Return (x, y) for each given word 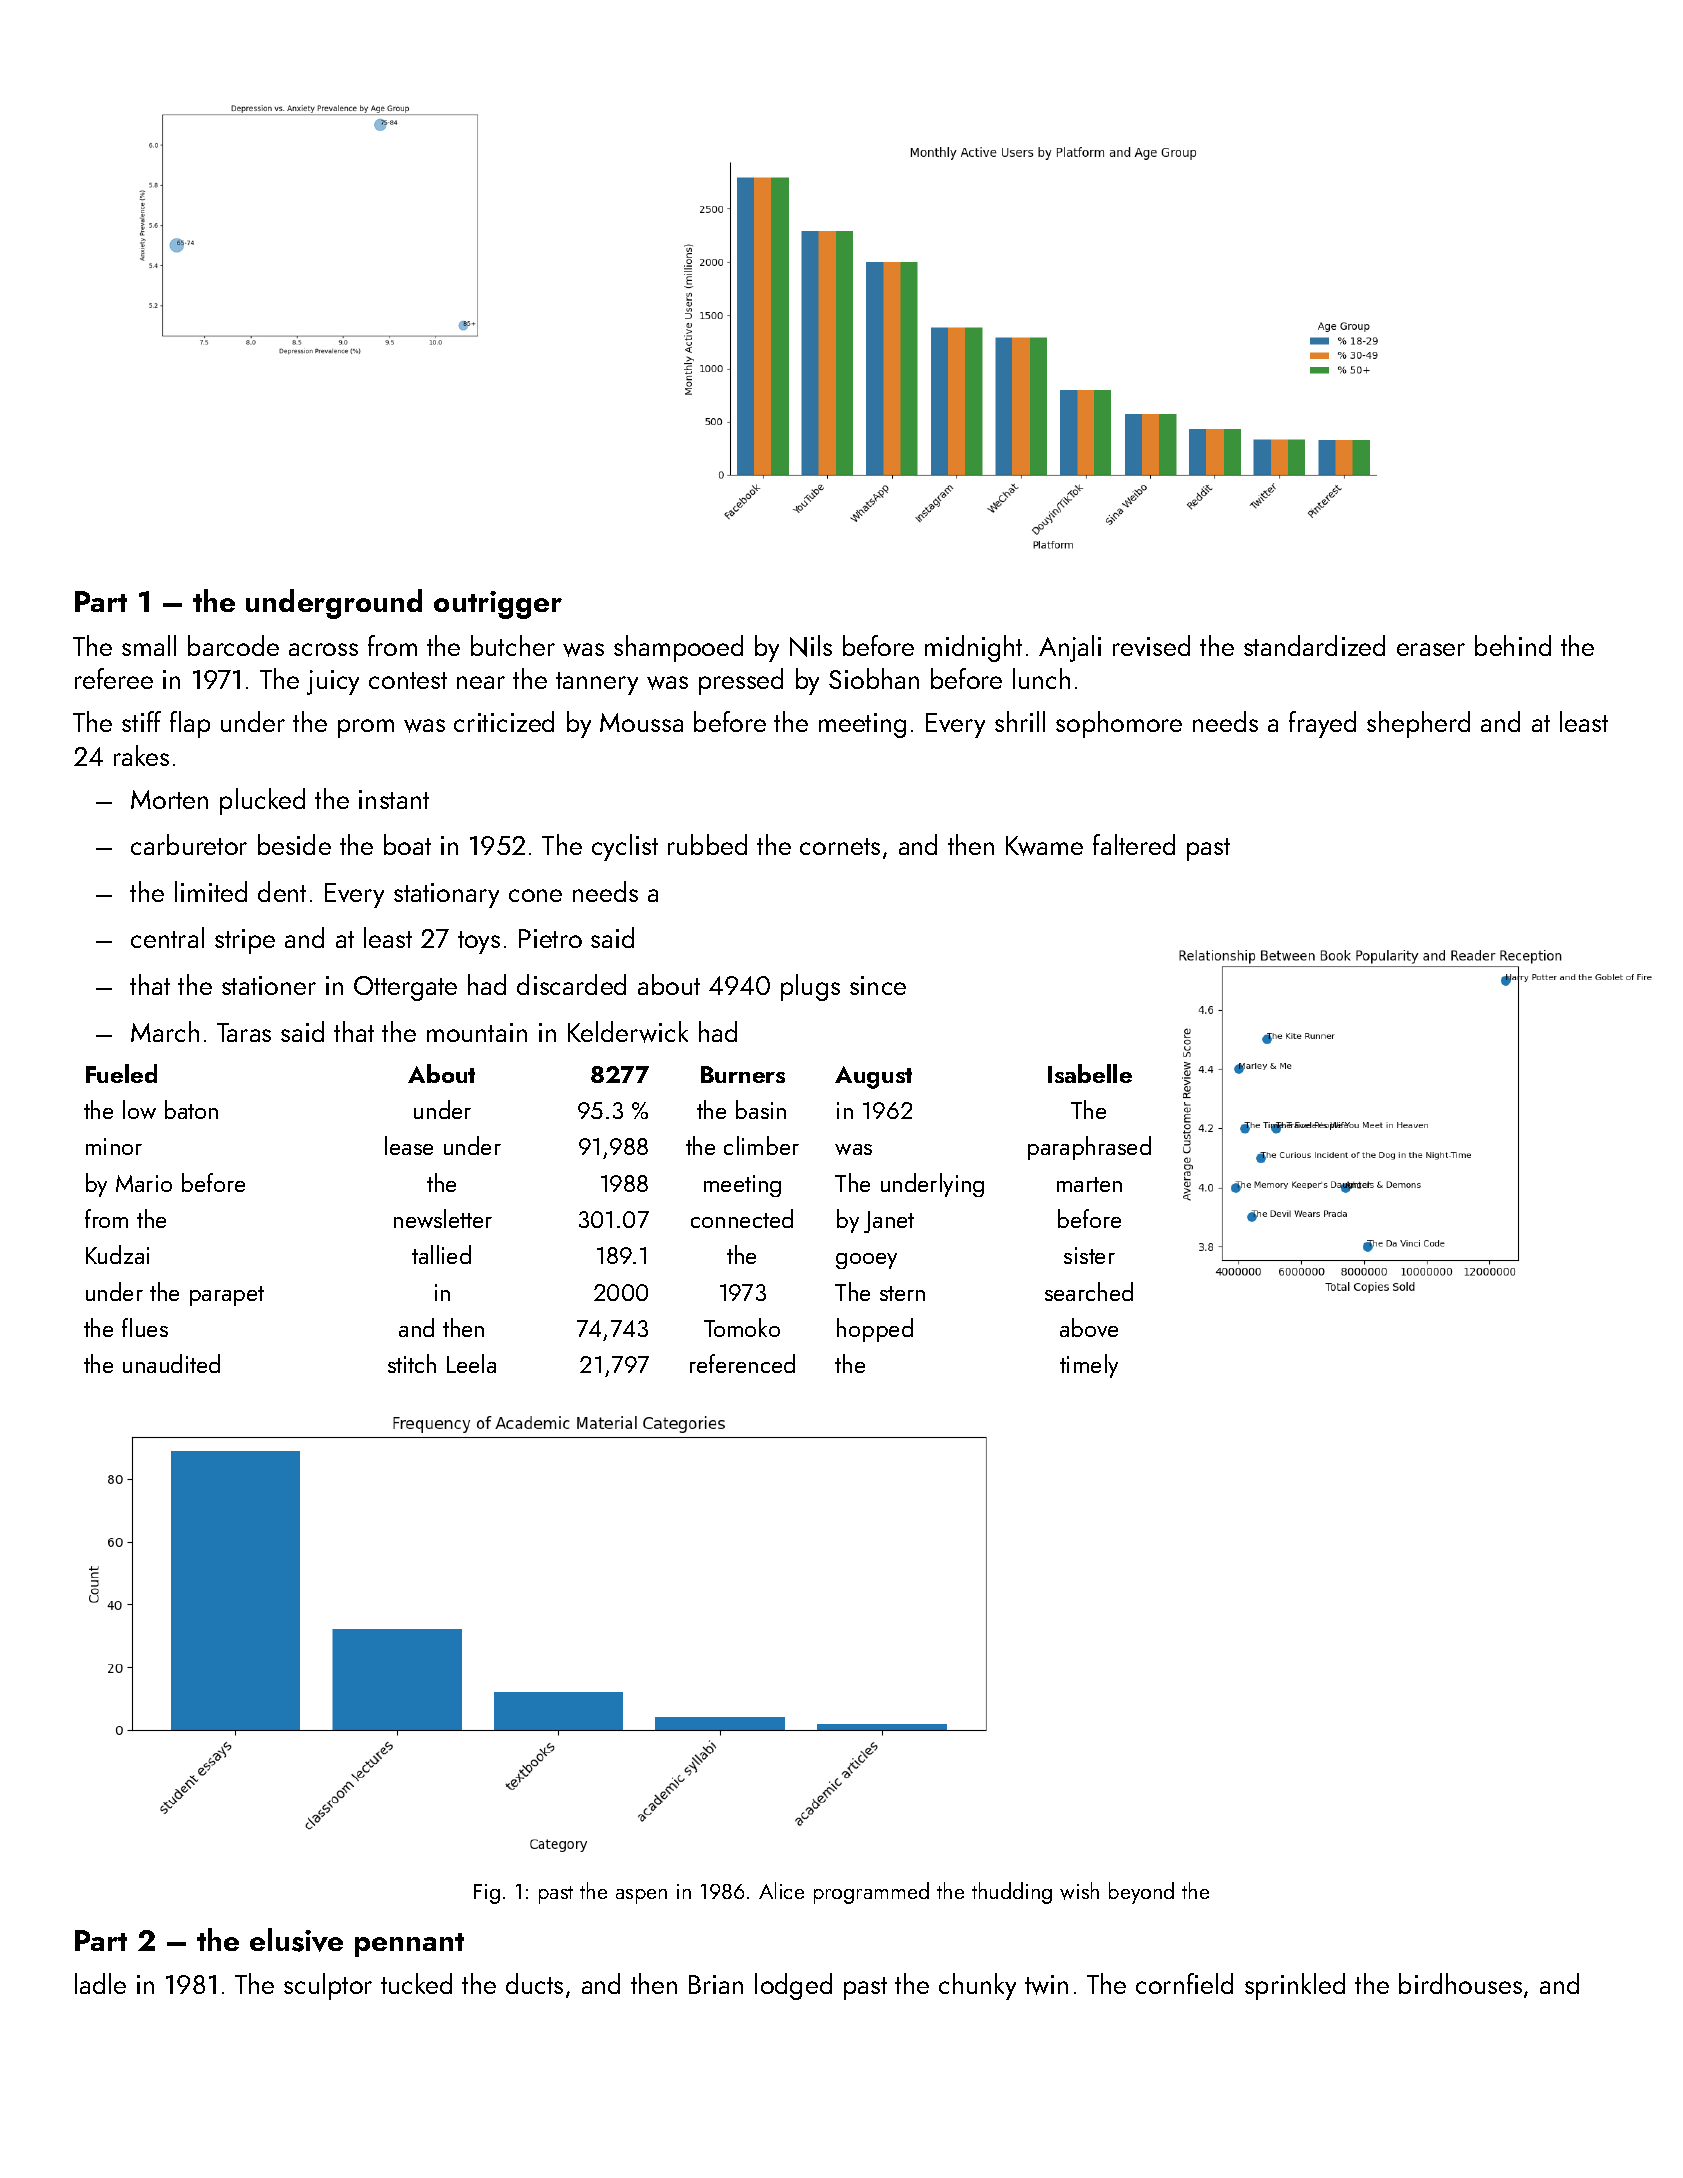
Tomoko (742, 1327)
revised (1151, 645)
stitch (412, 1363)
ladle (100, 1983)
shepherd (1418, 724)
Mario (144, 1183)
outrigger (498, 605)
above (1089, 1327)
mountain (477, 1032)
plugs (810, 987)
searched (1089, 1291)
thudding (1012, 1893)
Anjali (1070, 648)
